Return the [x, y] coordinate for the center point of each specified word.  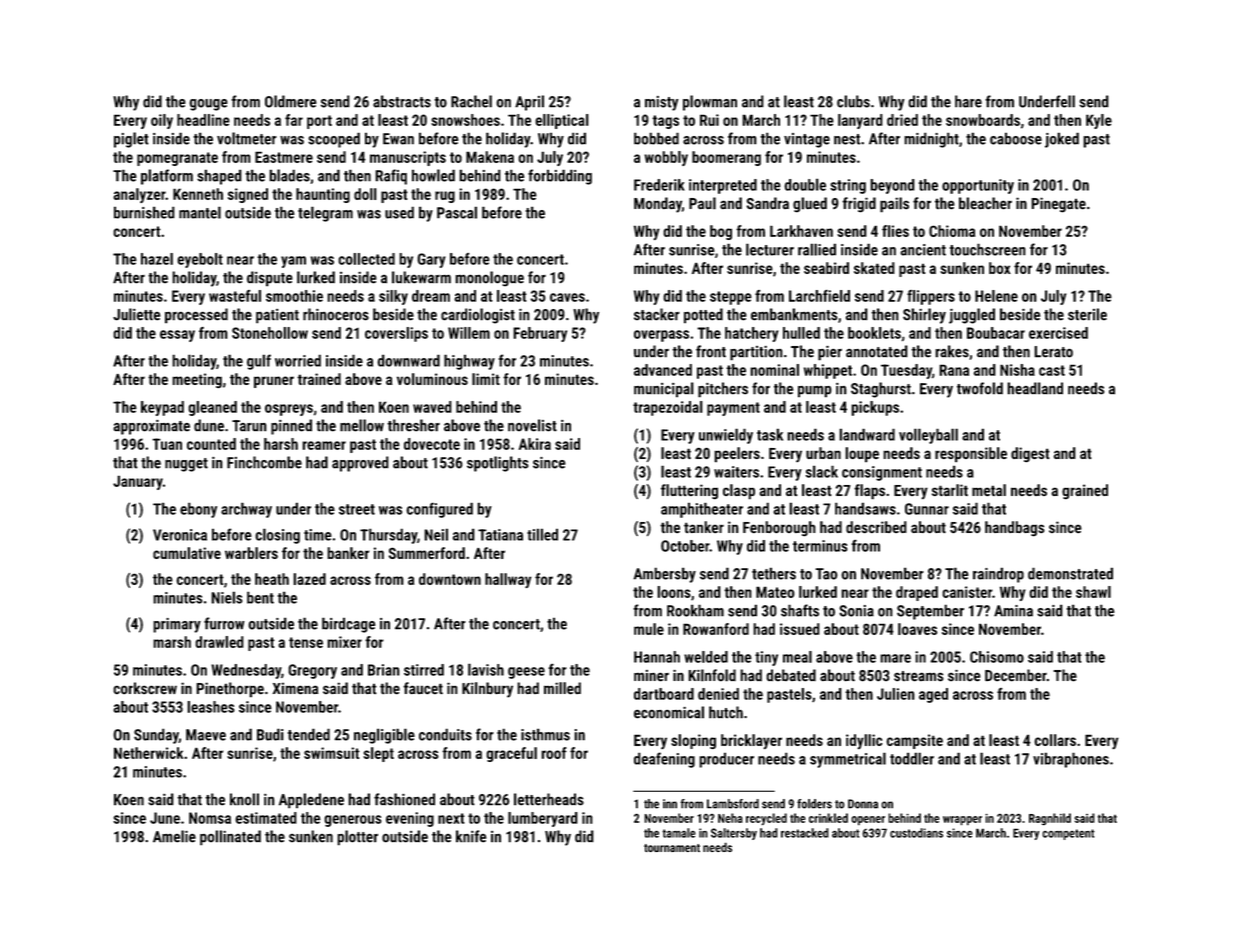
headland [1035, 388]
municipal [664, 389]
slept [378, 754]
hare [968, 101]
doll [365, 194]
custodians [916, 833]
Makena [490, 157]
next [451, 818]
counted [211, 444]
